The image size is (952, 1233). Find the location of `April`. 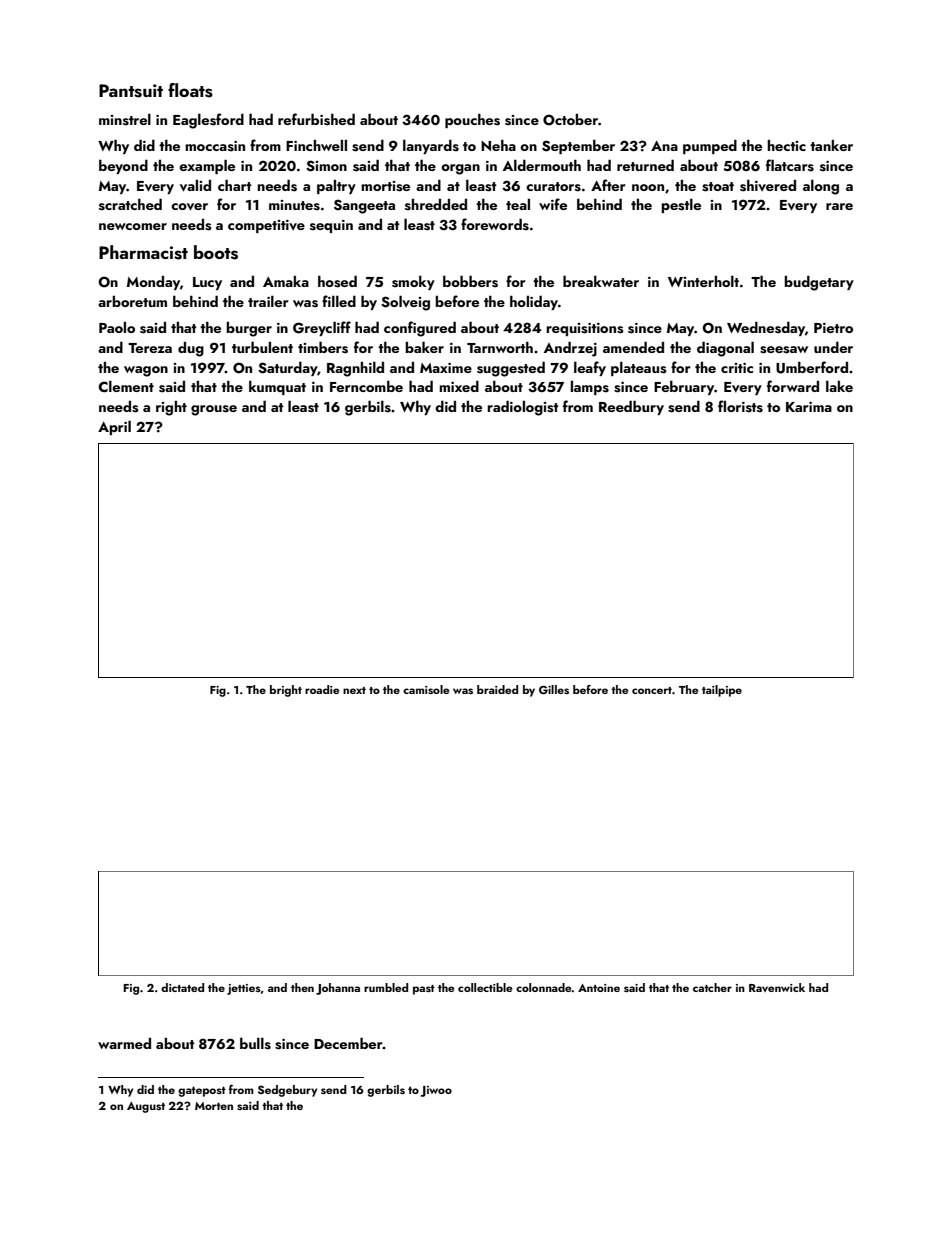

April is located at coordinates (114, 427).
